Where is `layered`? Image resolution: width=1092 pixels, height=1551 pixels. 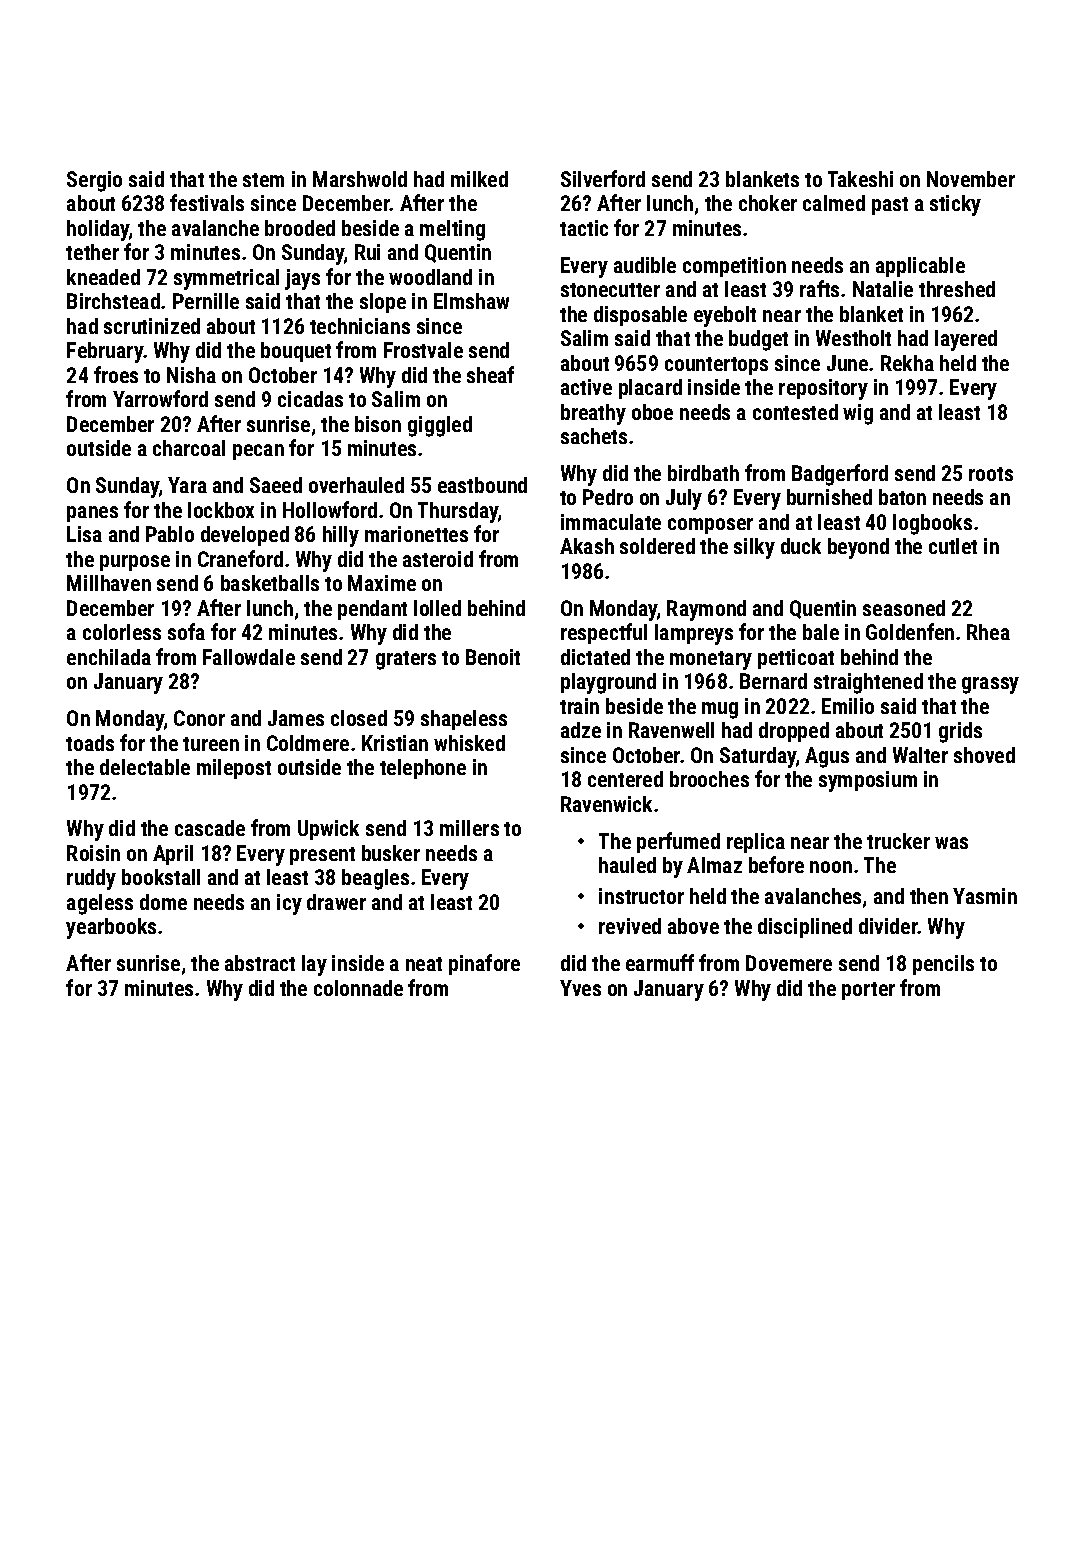
layered is located at coordinates (966, 340).
